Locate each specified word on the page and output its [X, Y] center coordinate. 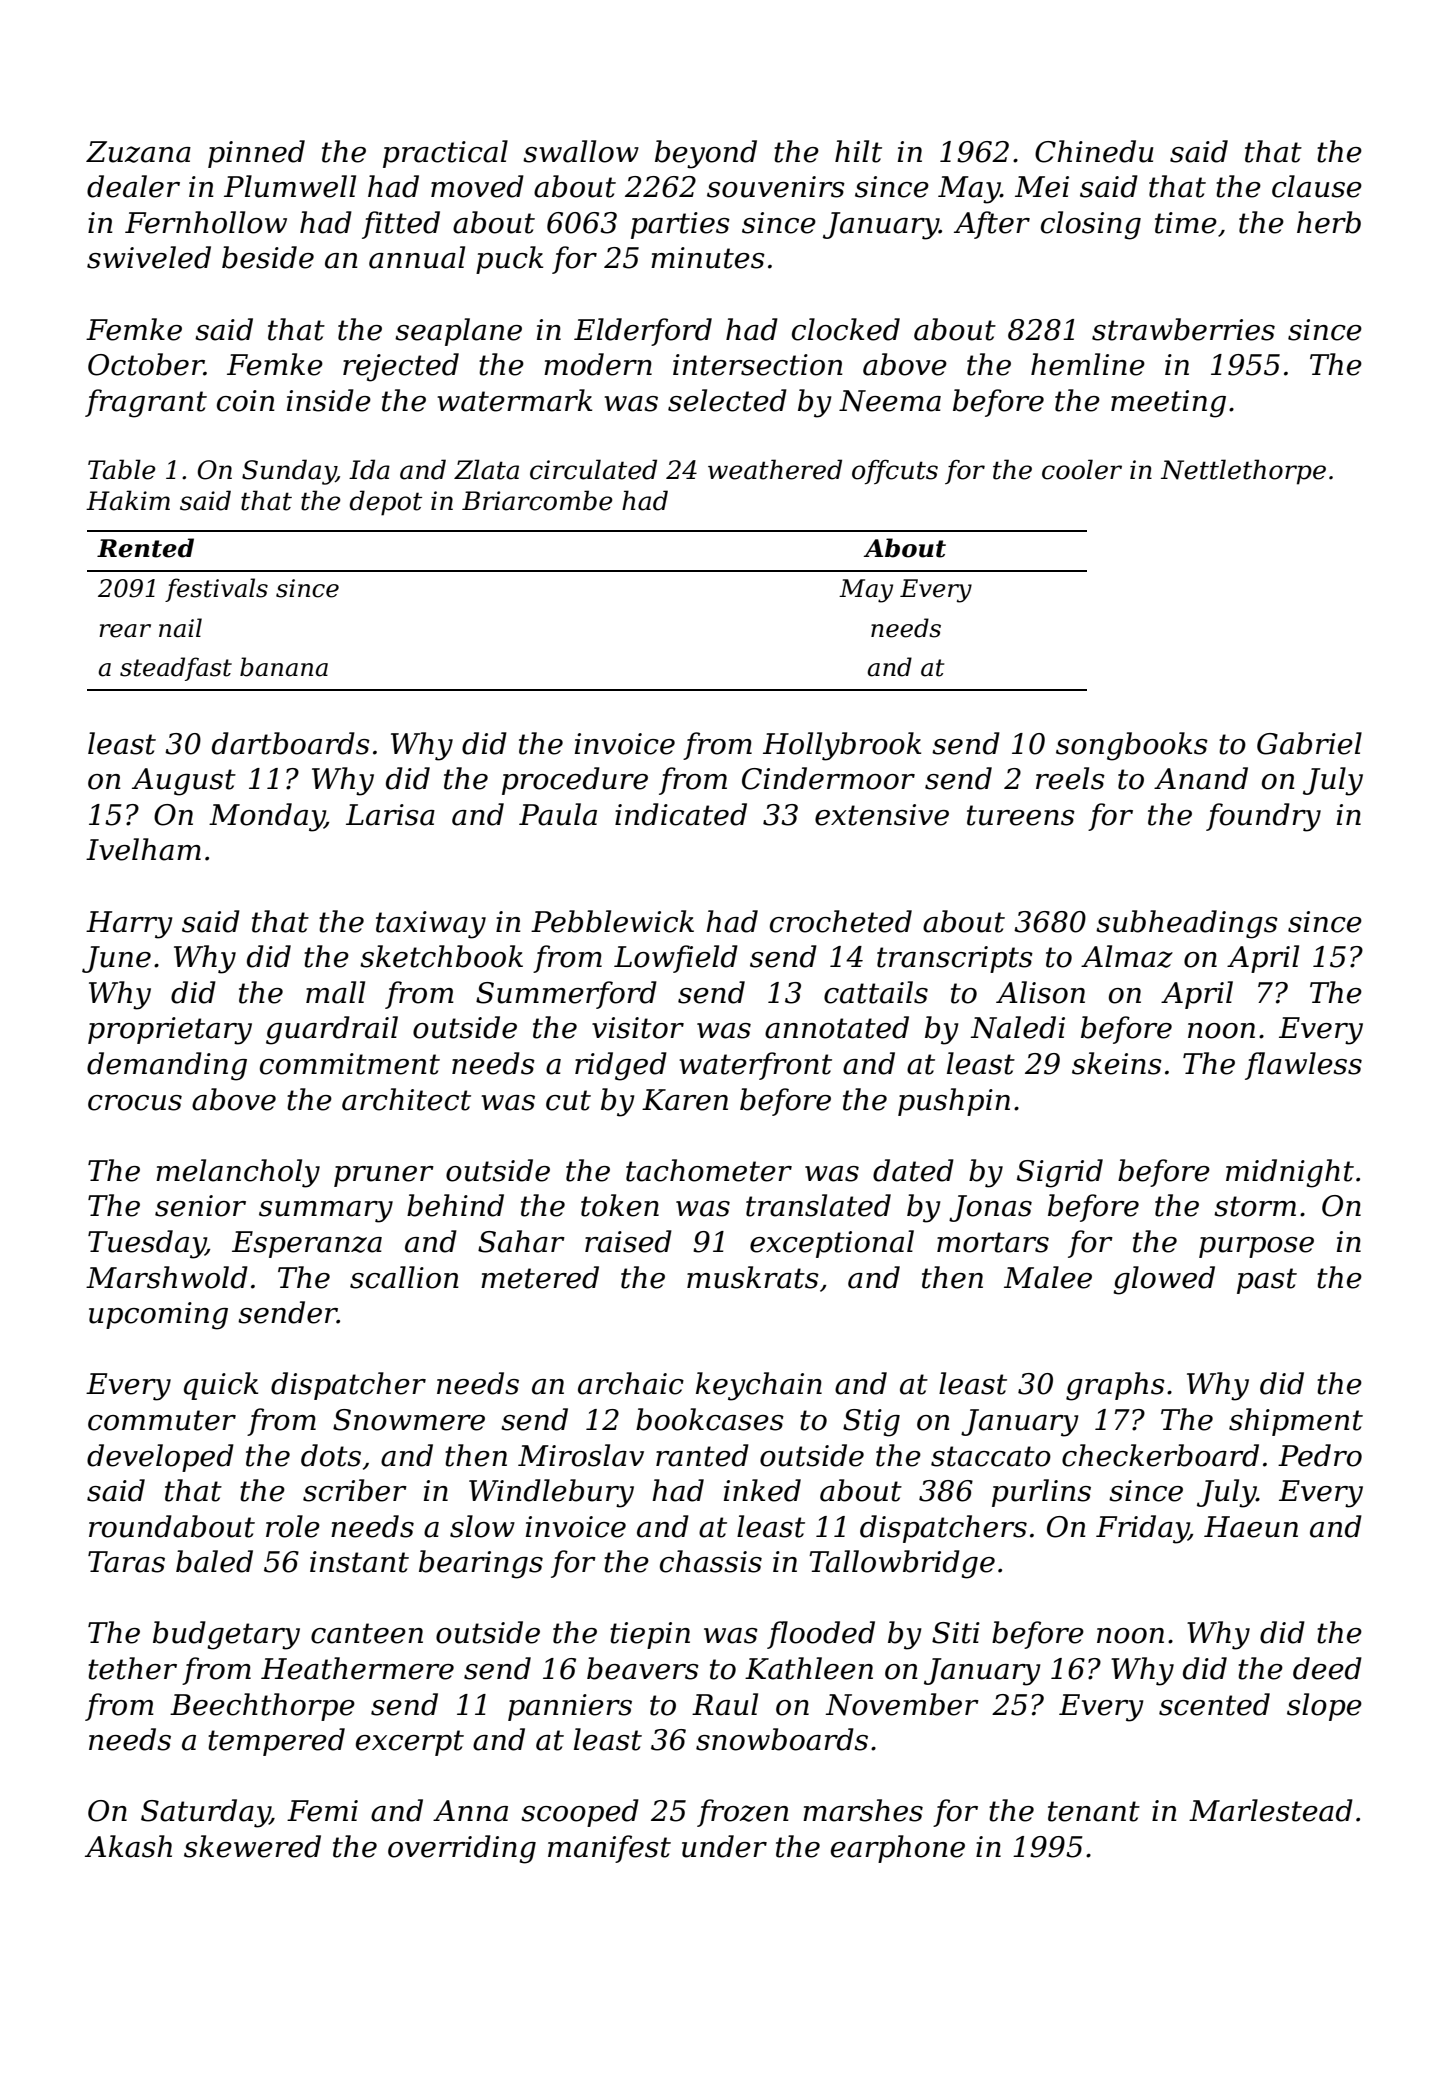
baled [214, 1561]
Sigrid [1060, 1173]
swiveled [149, 257]
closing [1091, 225]
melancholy [238, 1173]
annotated [837, 1027]
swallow [581, 151]
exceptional [832, 1244]
